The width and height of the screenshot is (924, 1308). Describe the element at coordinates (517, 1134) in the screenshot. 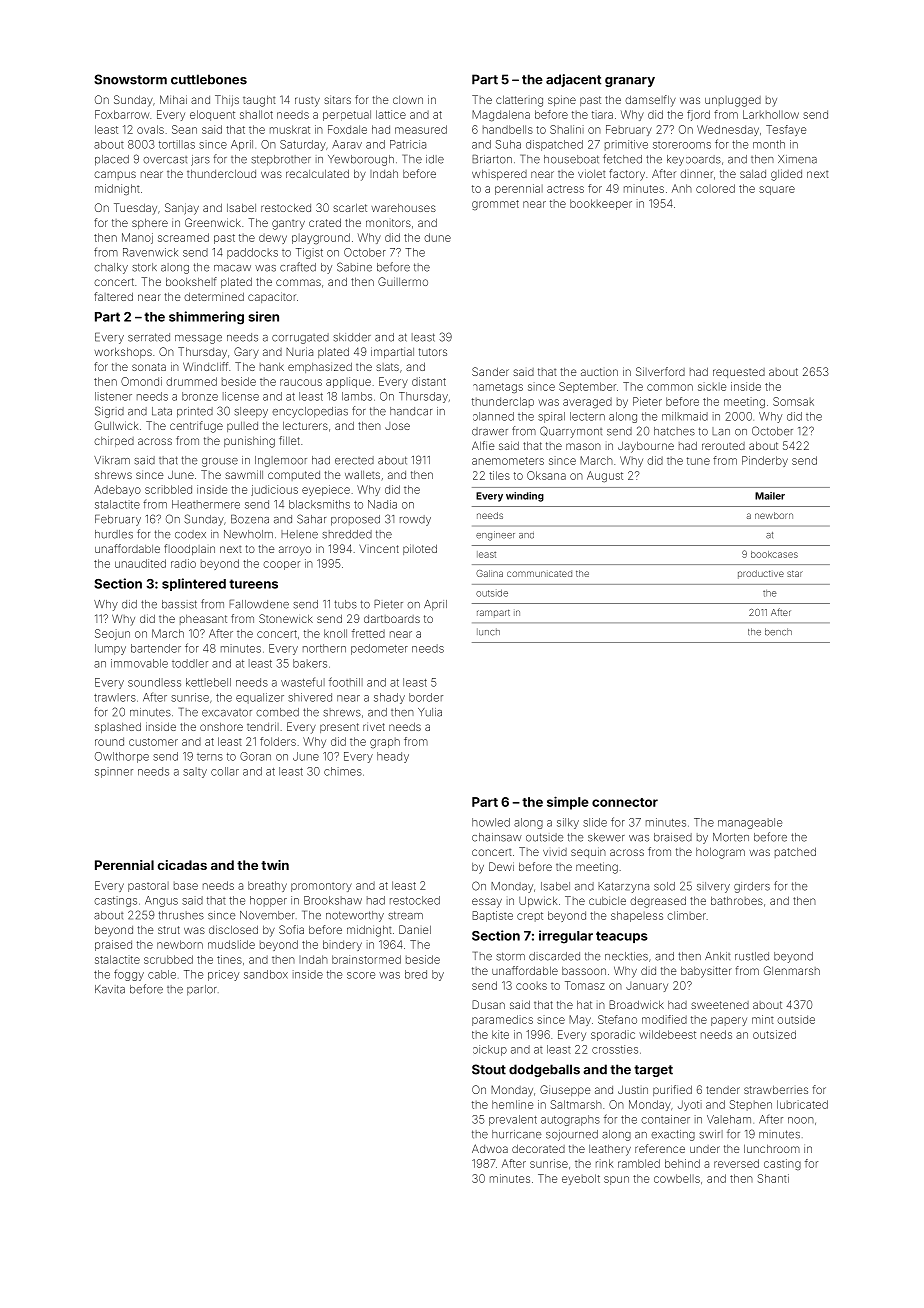

I see `hurricane` at that location.
